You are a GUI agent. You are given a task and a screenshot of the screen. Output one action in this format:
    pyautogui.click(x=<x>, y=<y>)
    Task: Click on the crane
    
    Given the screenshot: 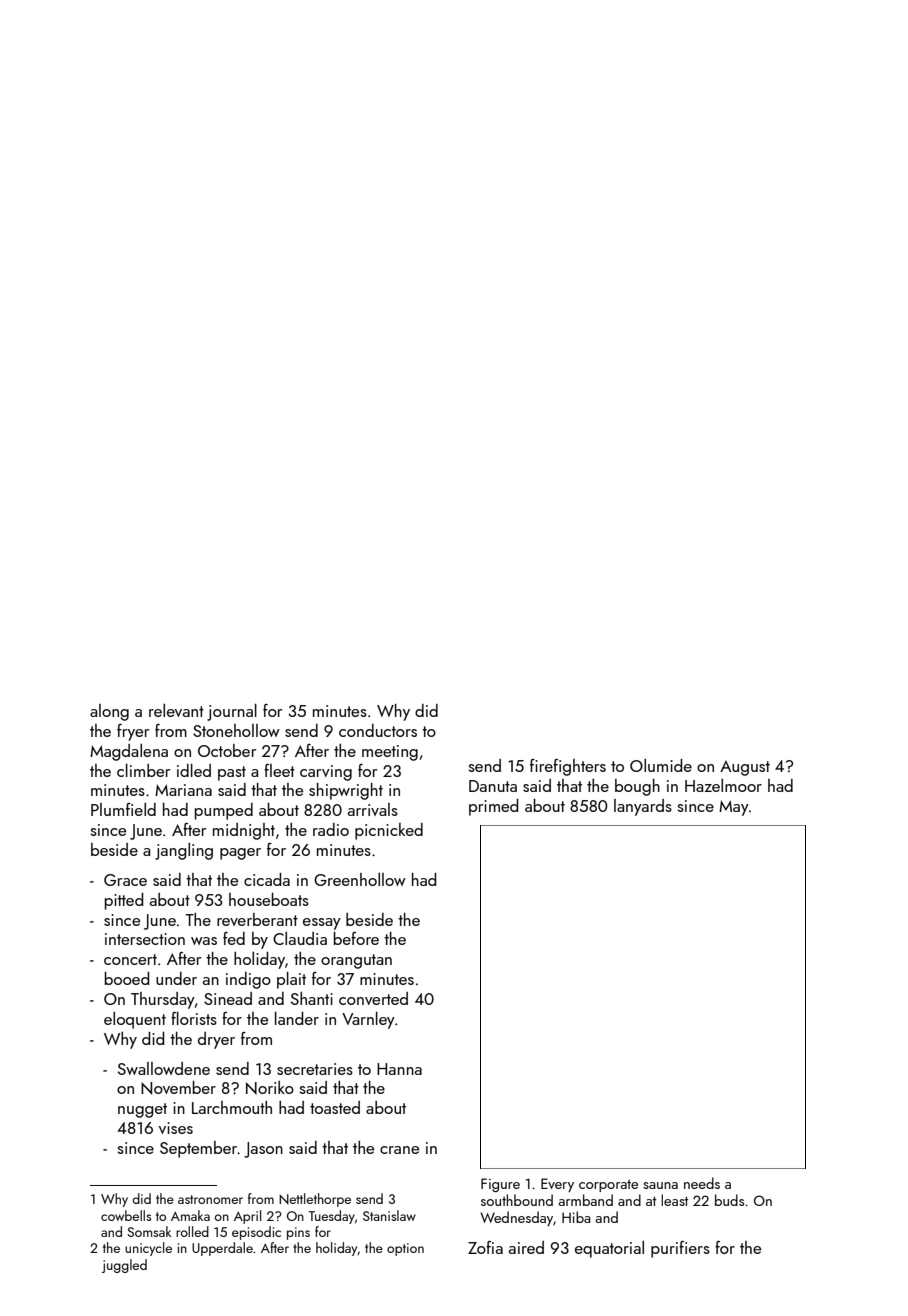 What is the action you would take?
    pyautogui.click(x=399, y=1150)
